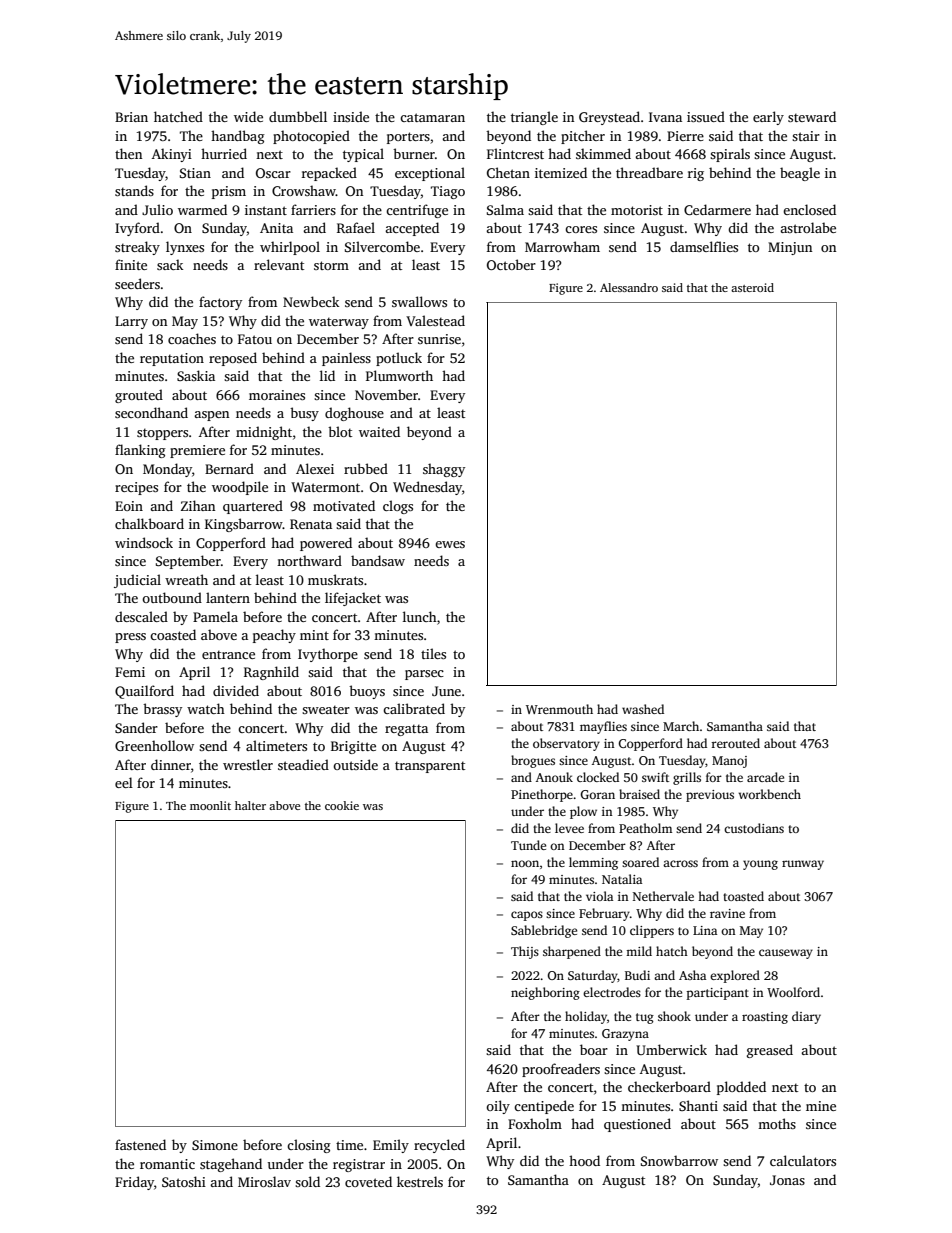 The height and width of the page is (1233, 952). I want to click on Simone, so click(215, 1145).
